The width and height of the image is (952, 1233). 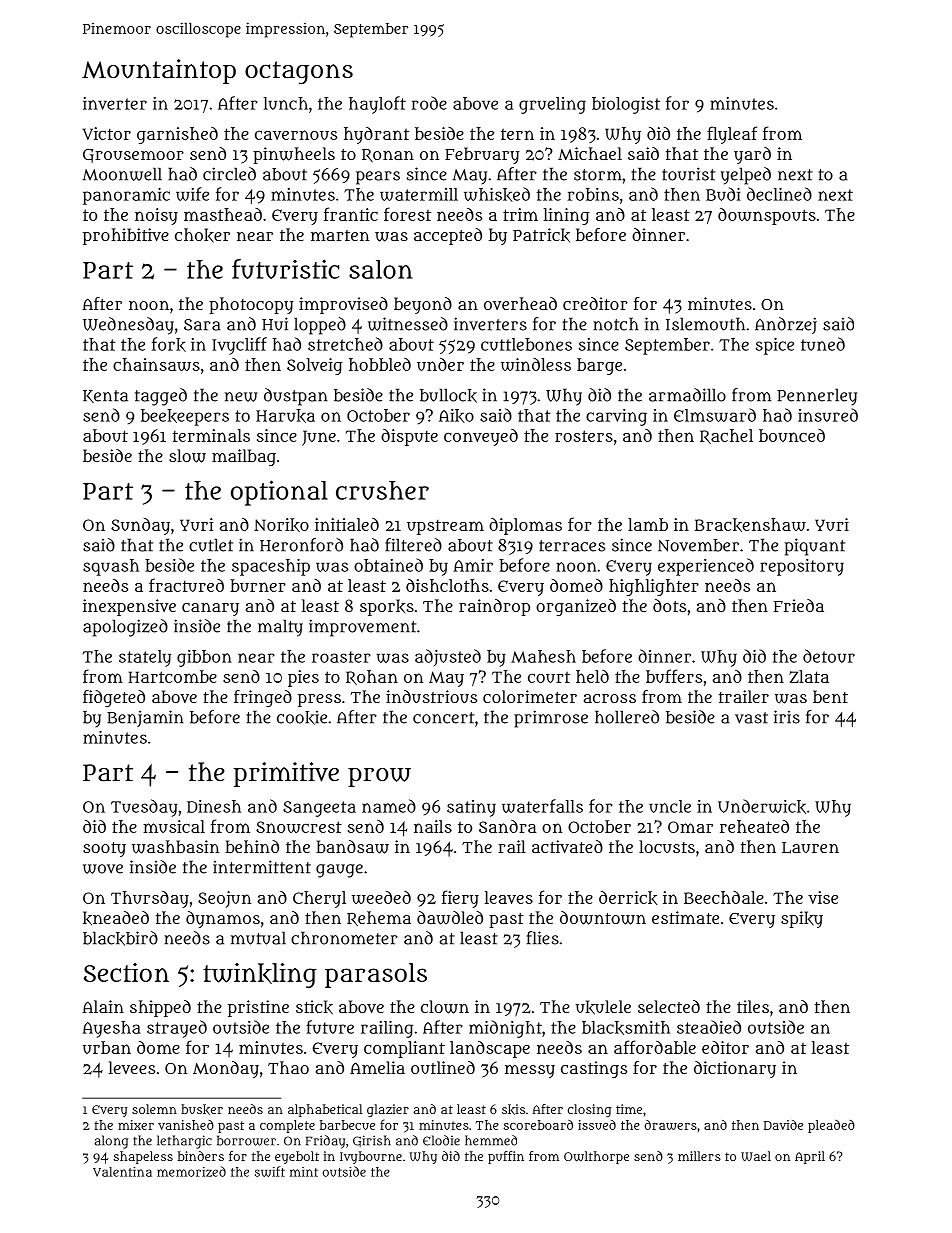 What do you see at coordinates (767, 216) in the image?
I see `downspouts` at bounding box center [767, 216].
